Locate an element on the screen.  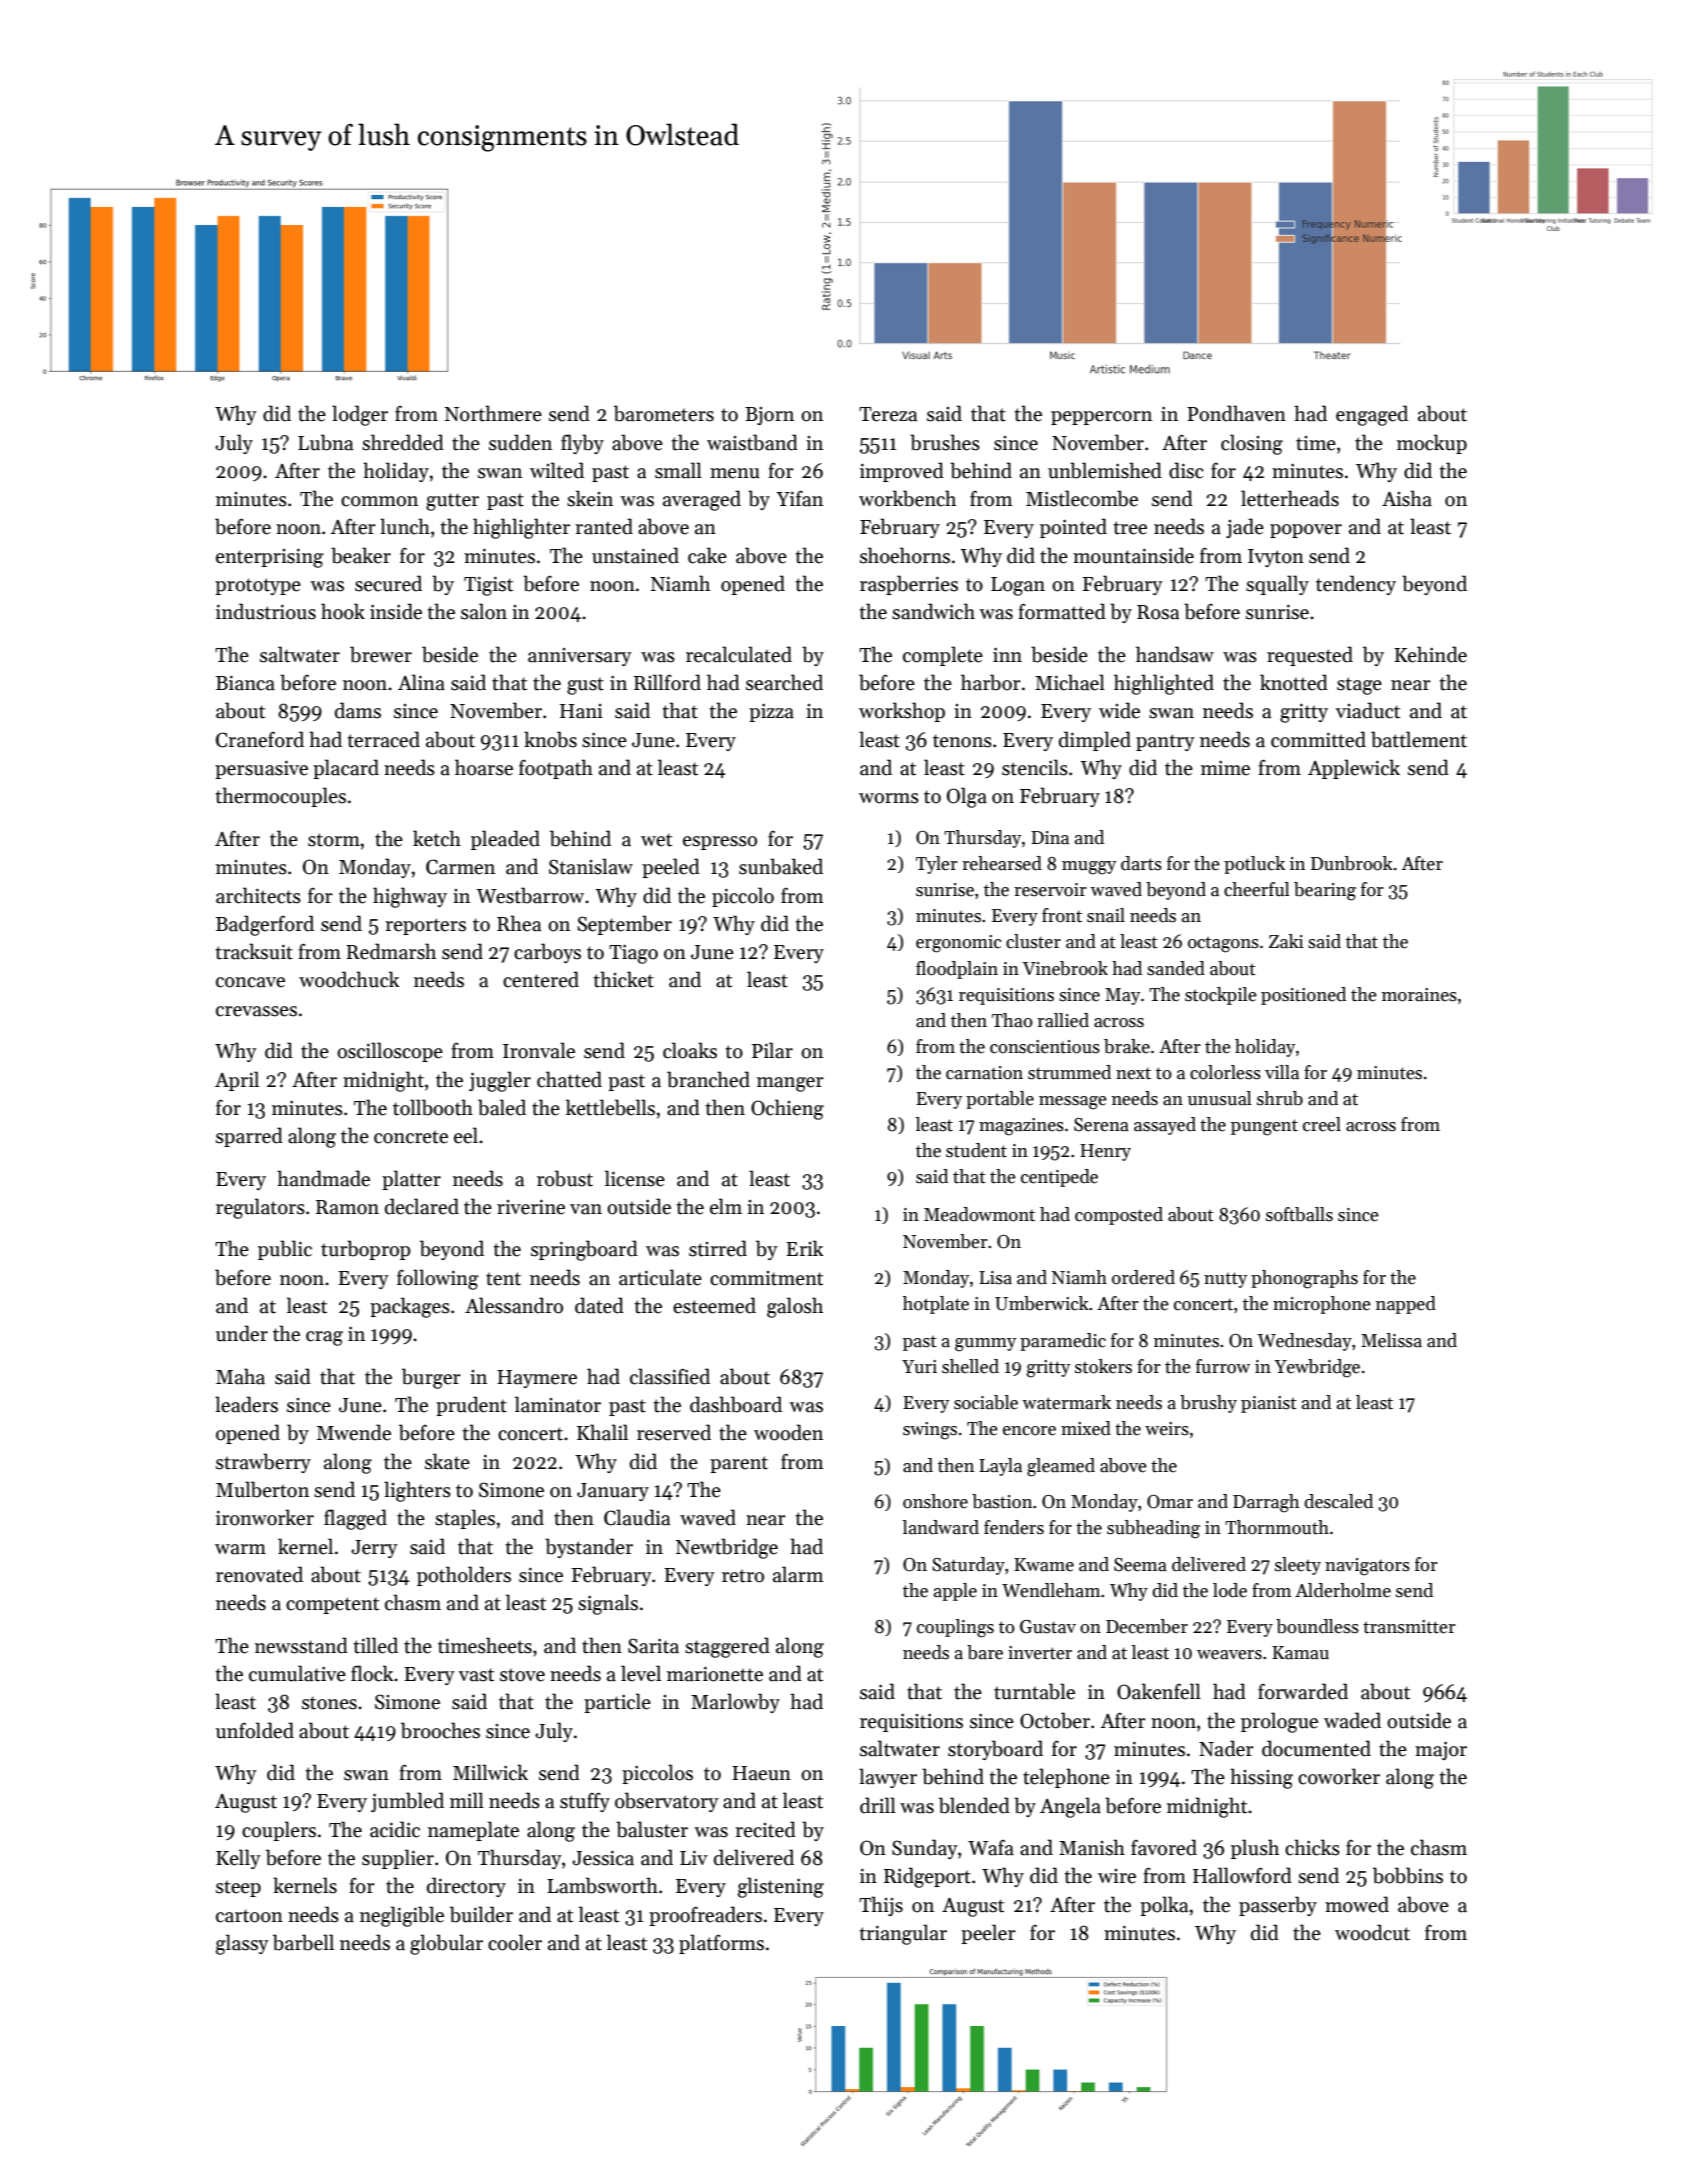
Dunbrook is located at coordinates (1352, 863).
